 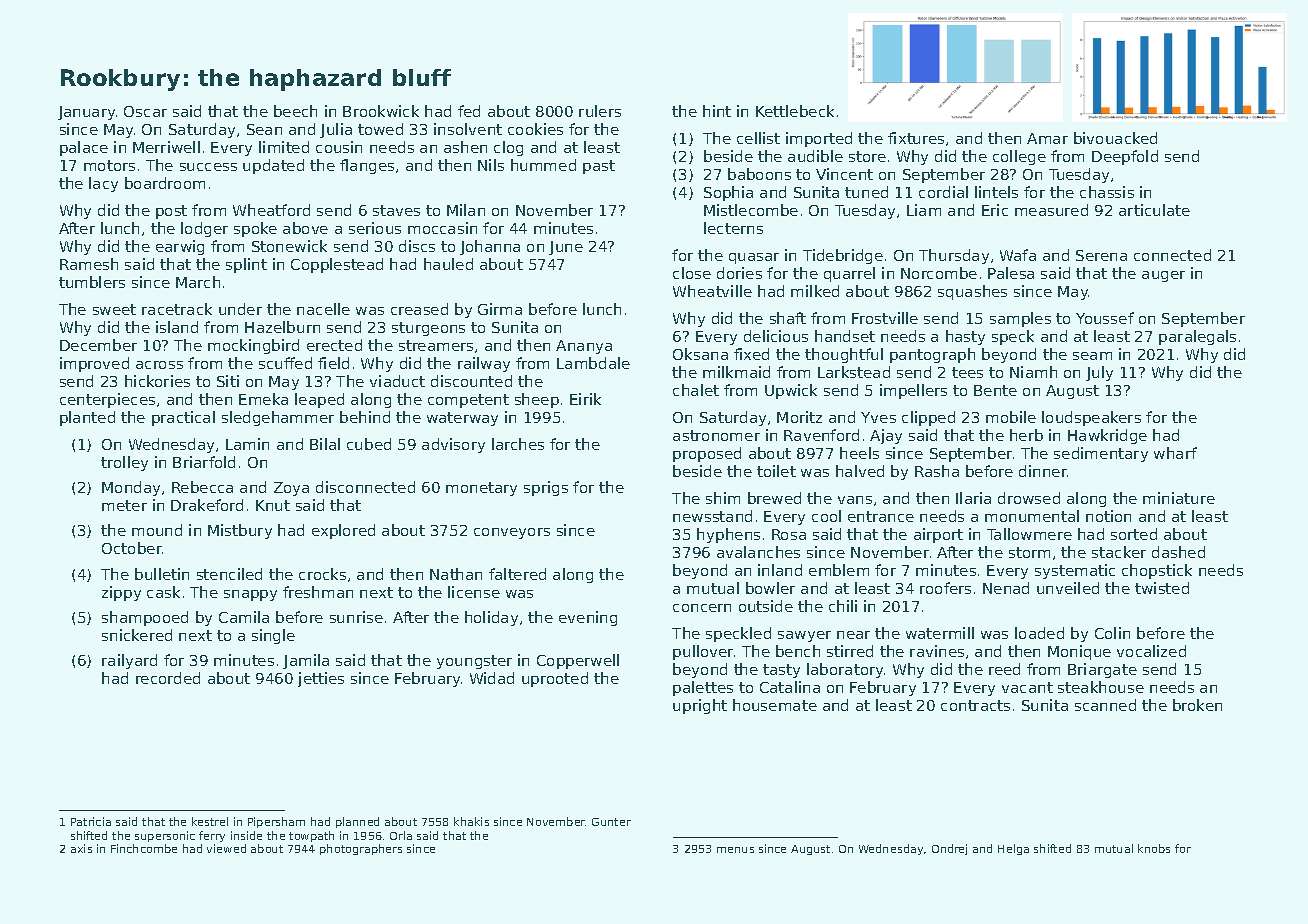 What do you see at coordinates (600, 111) in the image?
I see `rulers` at bounding box center [600, 111].
